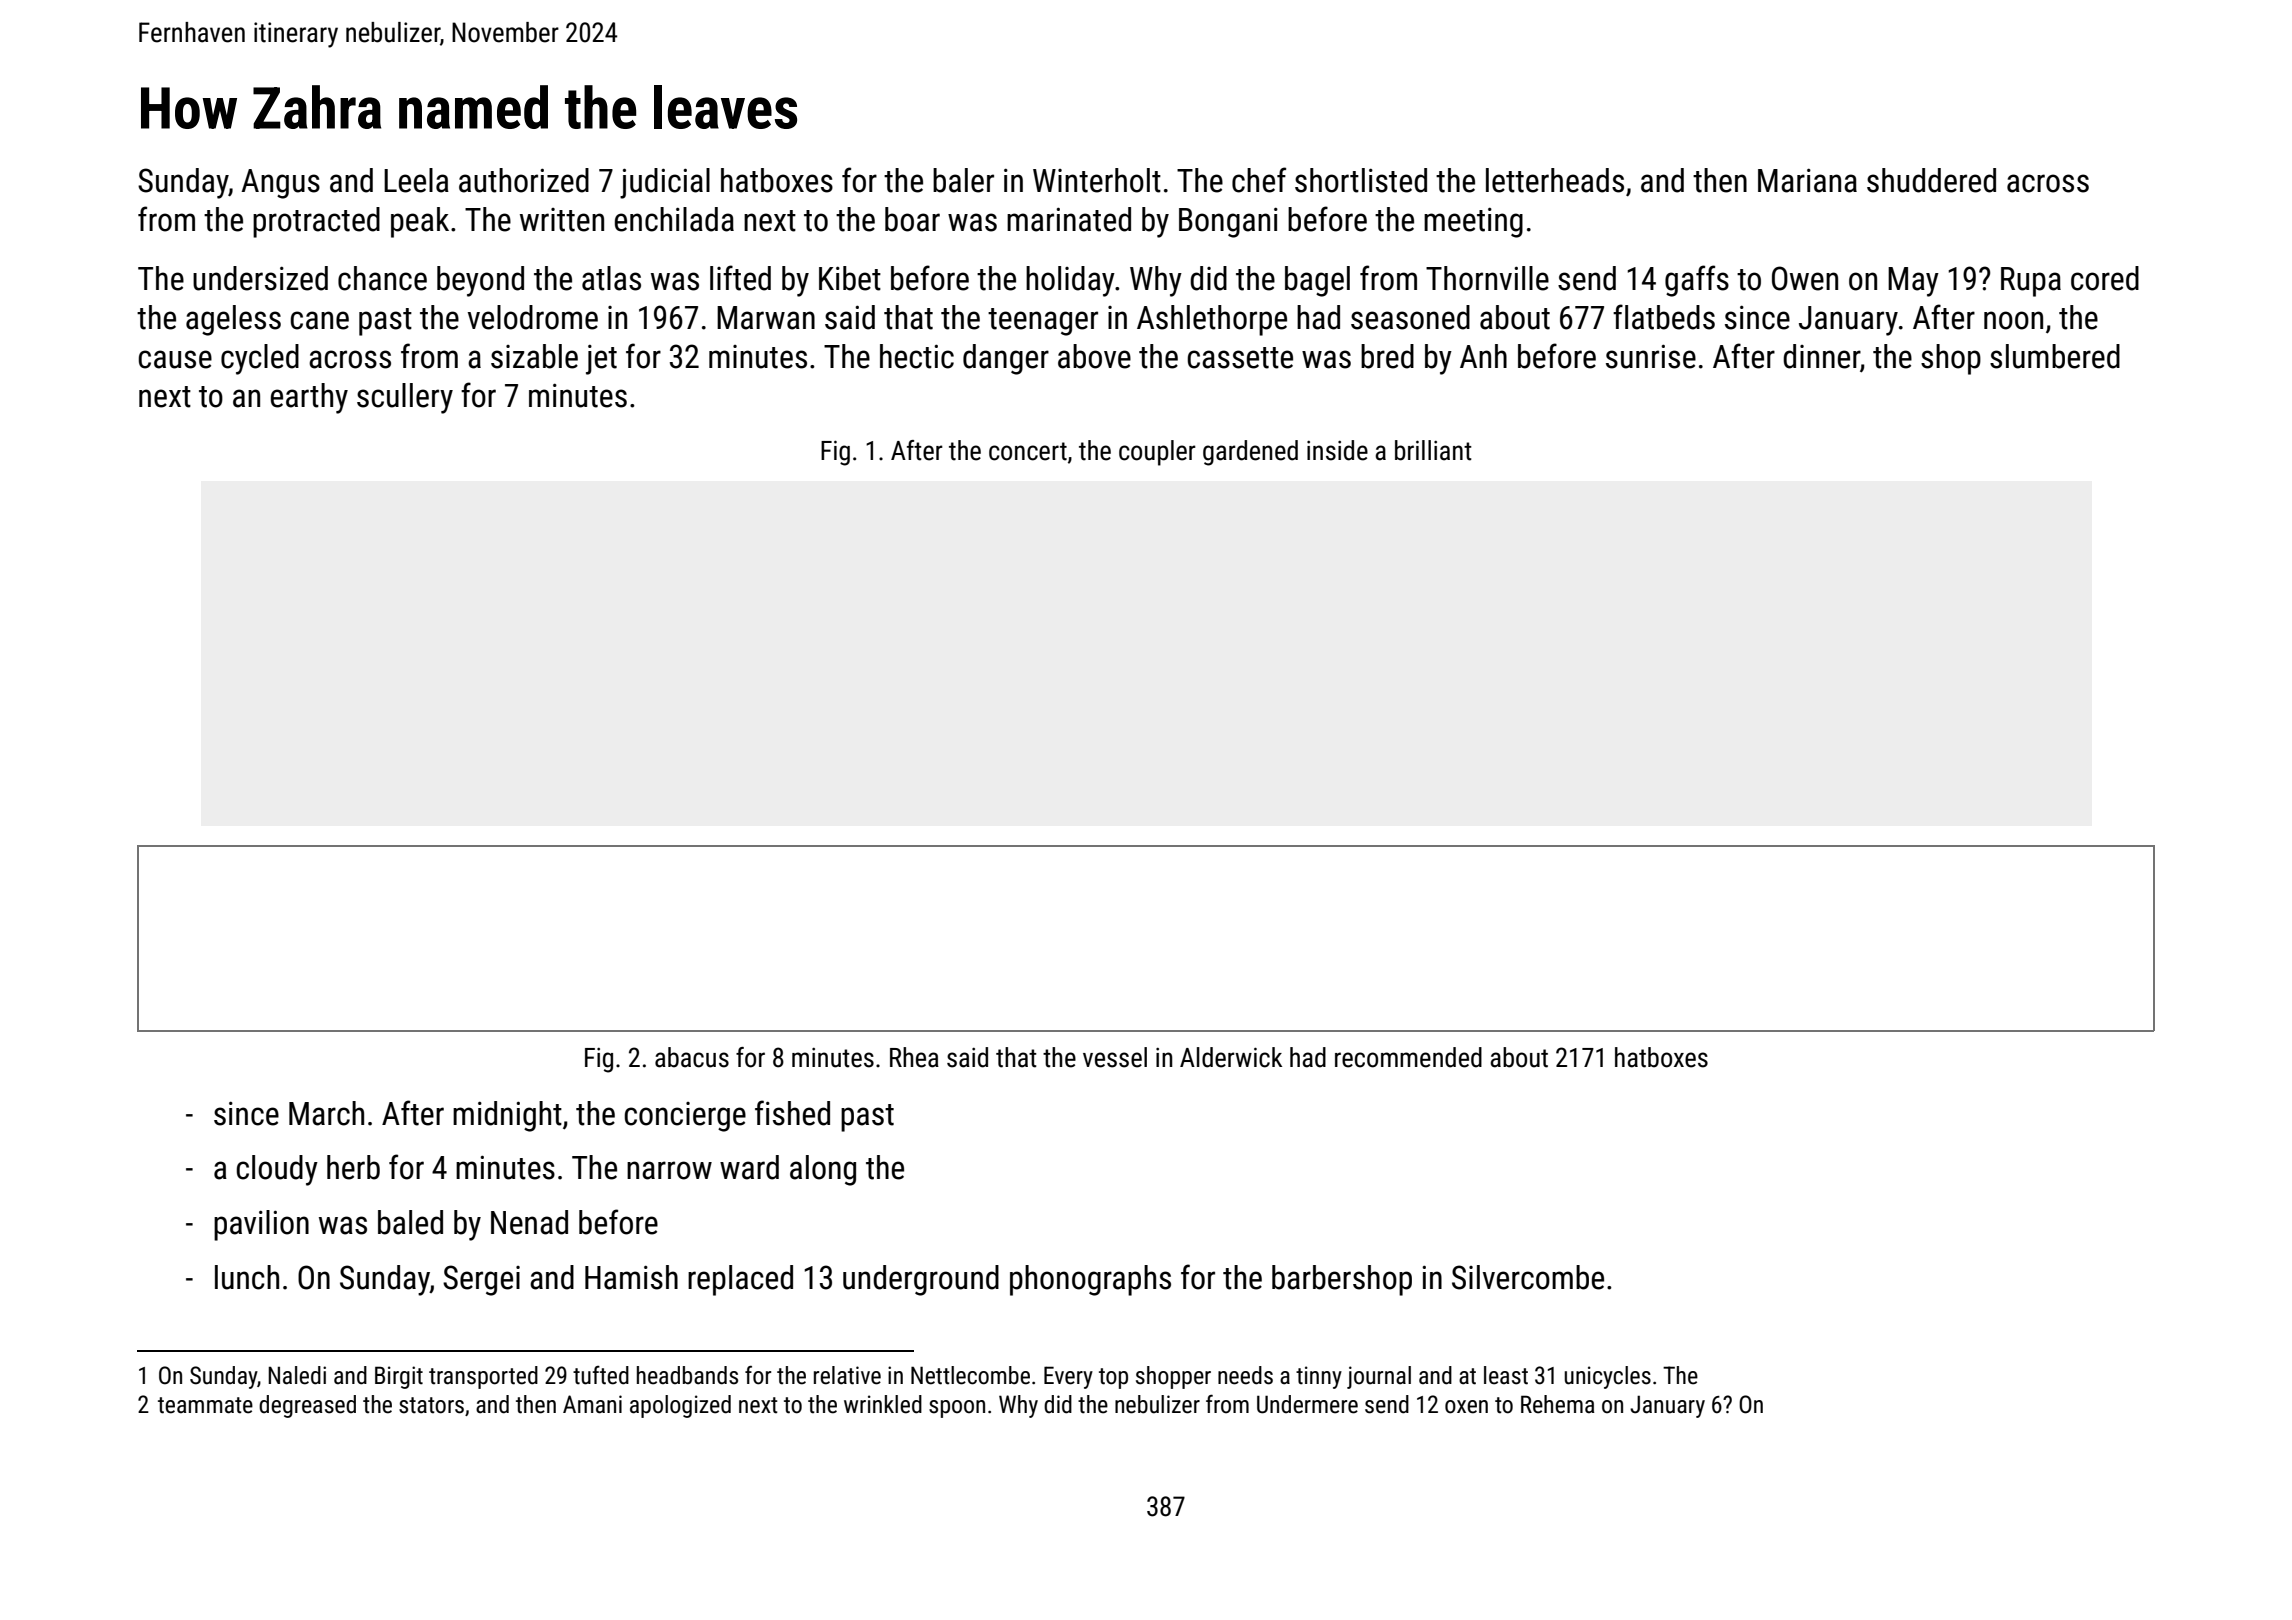  I want to click on Alderwick, so click(1231, 1057).
